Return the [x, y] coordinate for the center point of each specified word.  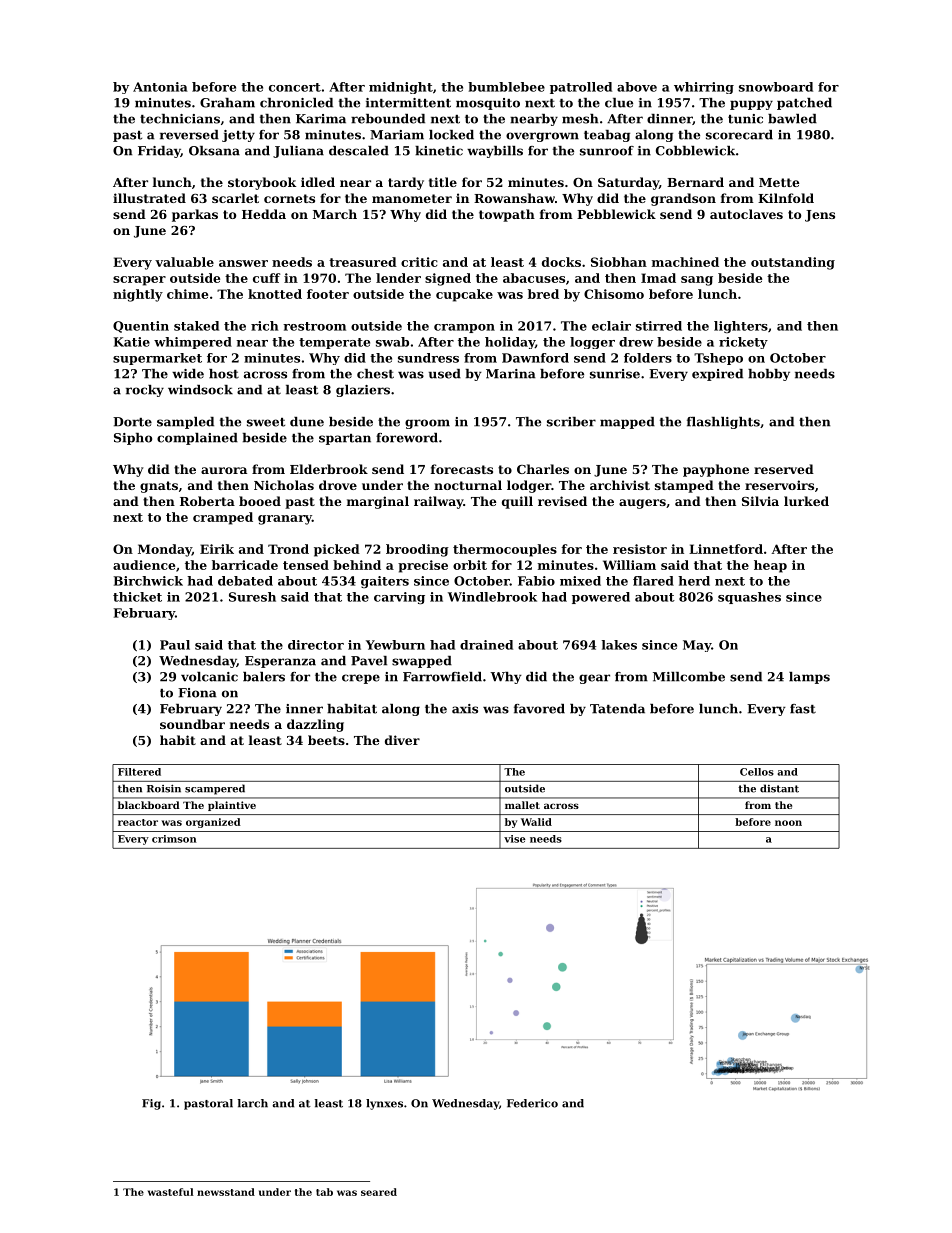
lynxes [384, 1104]
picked [337, 550]
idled [318, 182]
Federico [532, 1103]
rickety [743, 343]
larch [253, 1103]
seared [379, 1192]
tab [324, 1192]
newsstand [226, 1192]
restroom [314, 326]
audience [144, 565]
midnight [401, 88]
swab [392, 342]
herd [694, 581]
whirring [704, 88]
